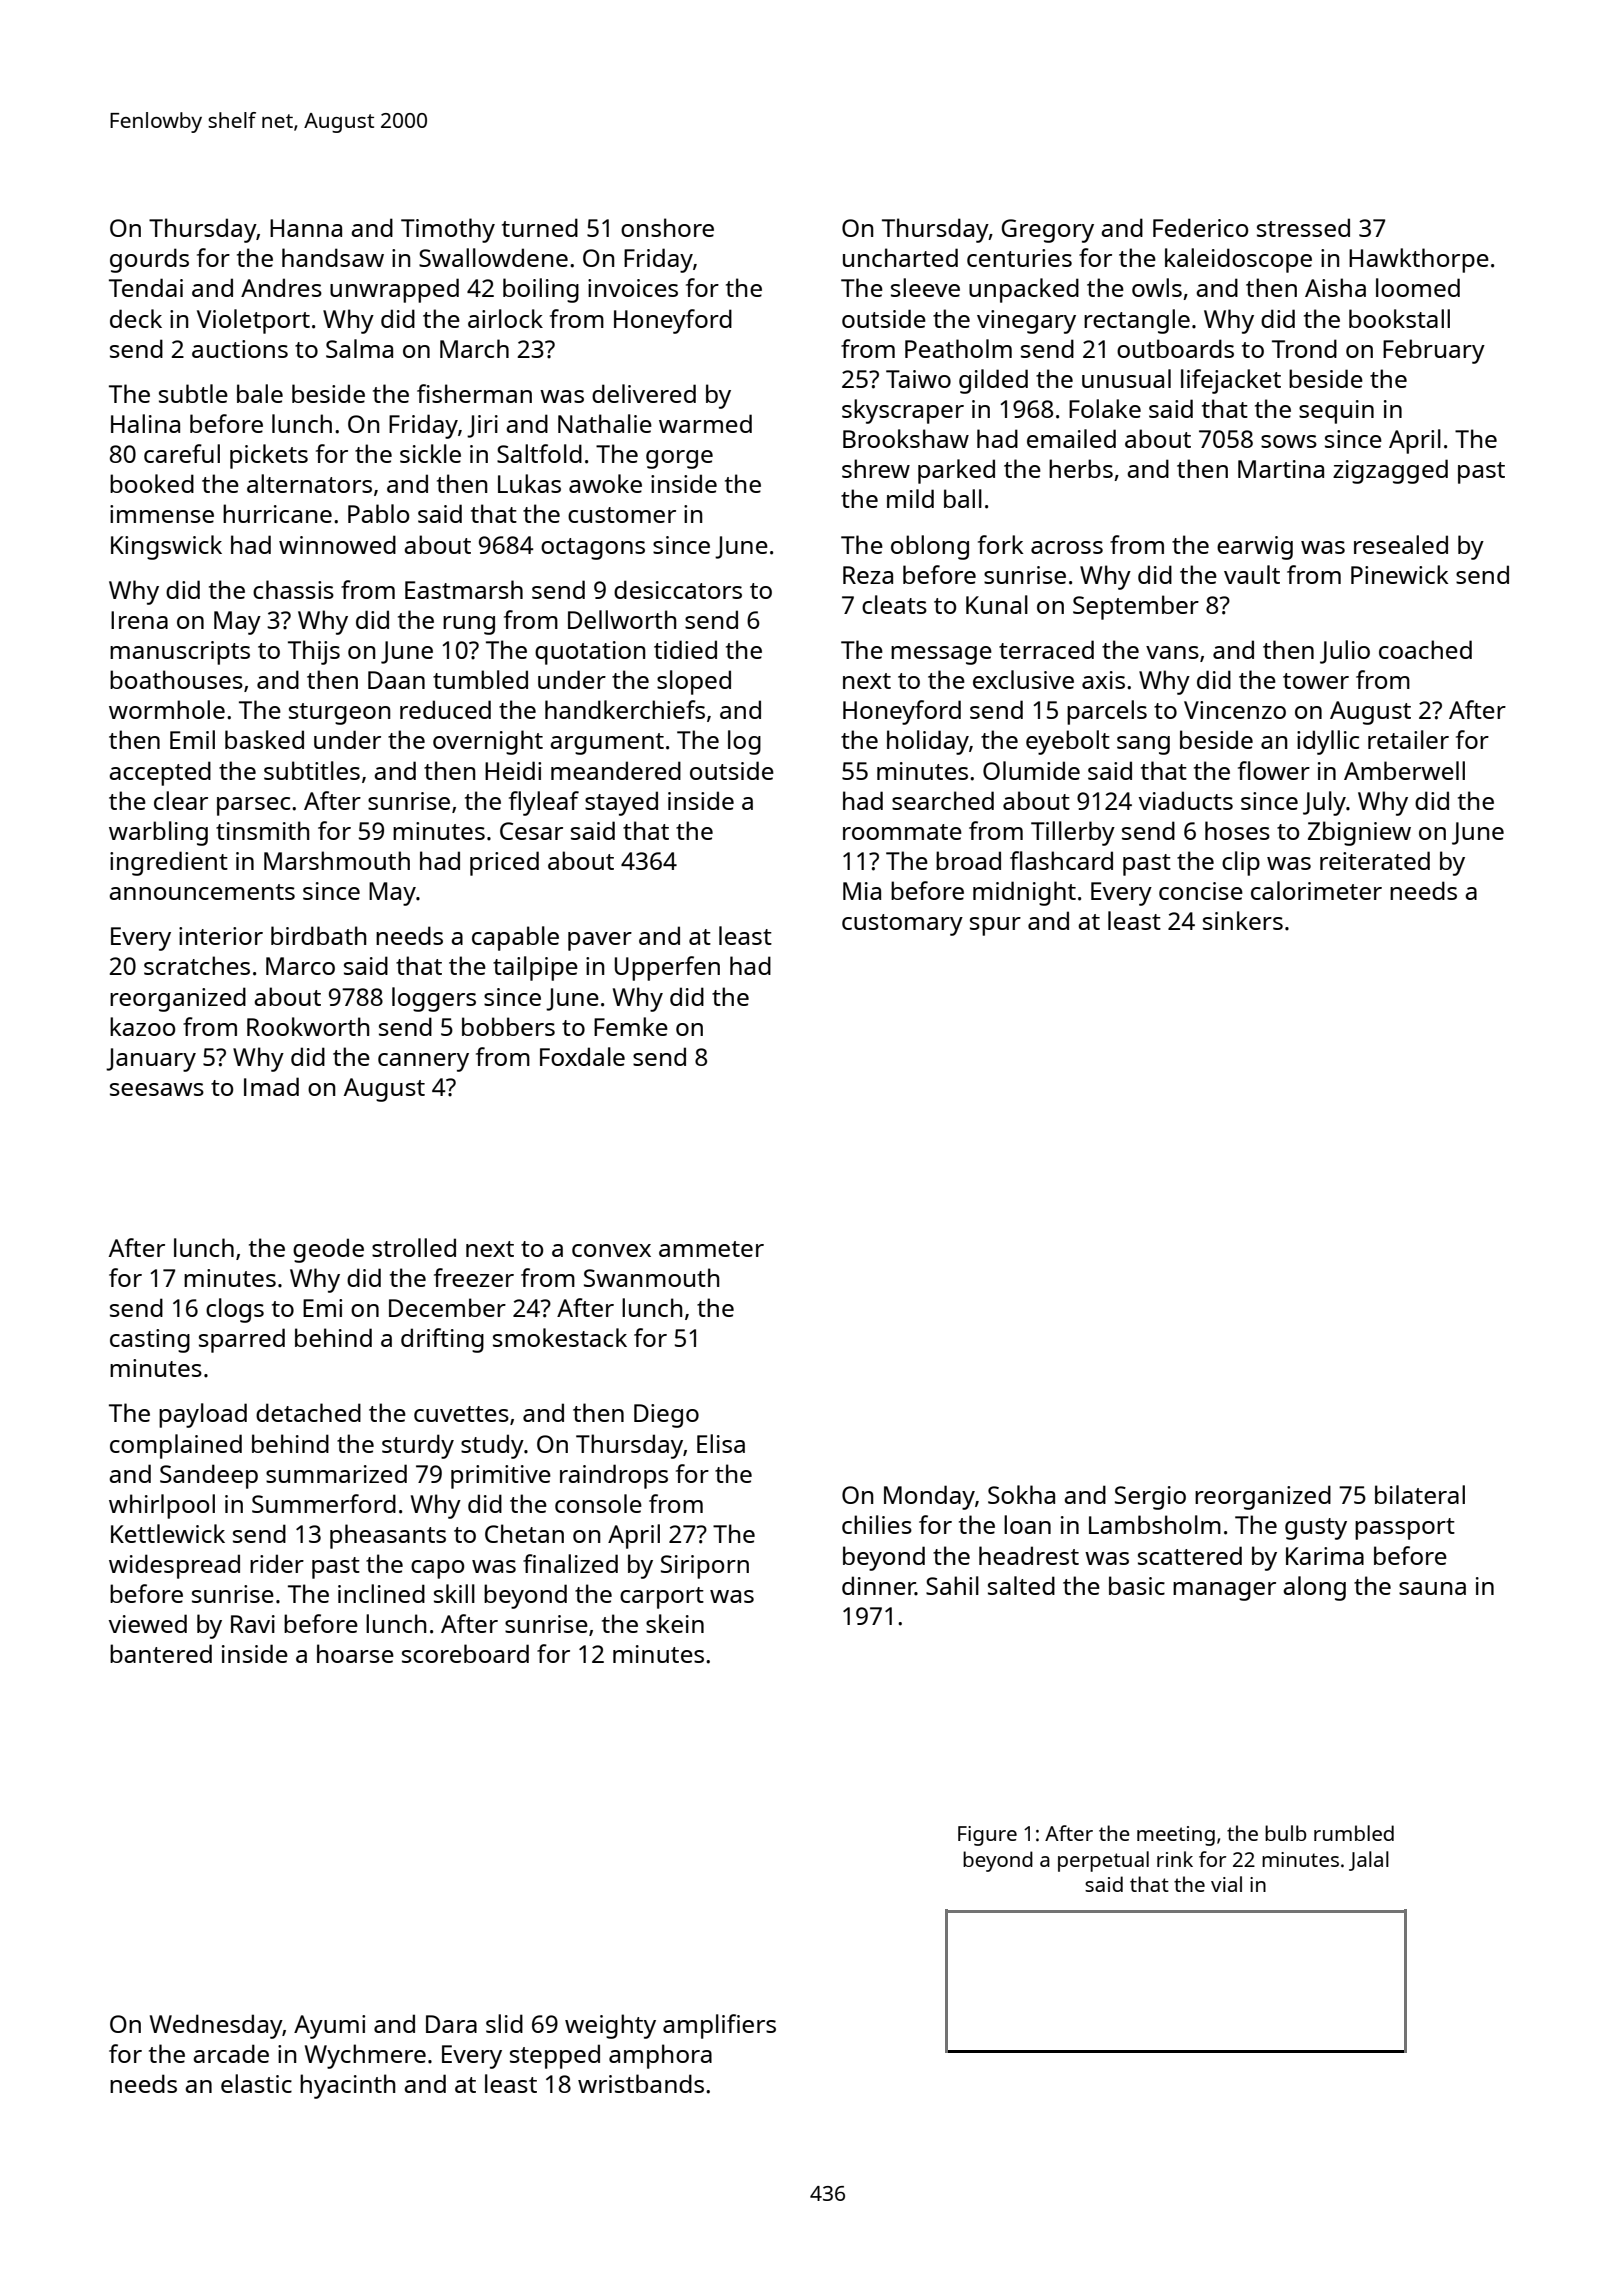 The width and height of the screenshot is (1620, 2292). Describe the element at coordinates (378, 513) in the screenshot. I see `Pablo` at that location.
